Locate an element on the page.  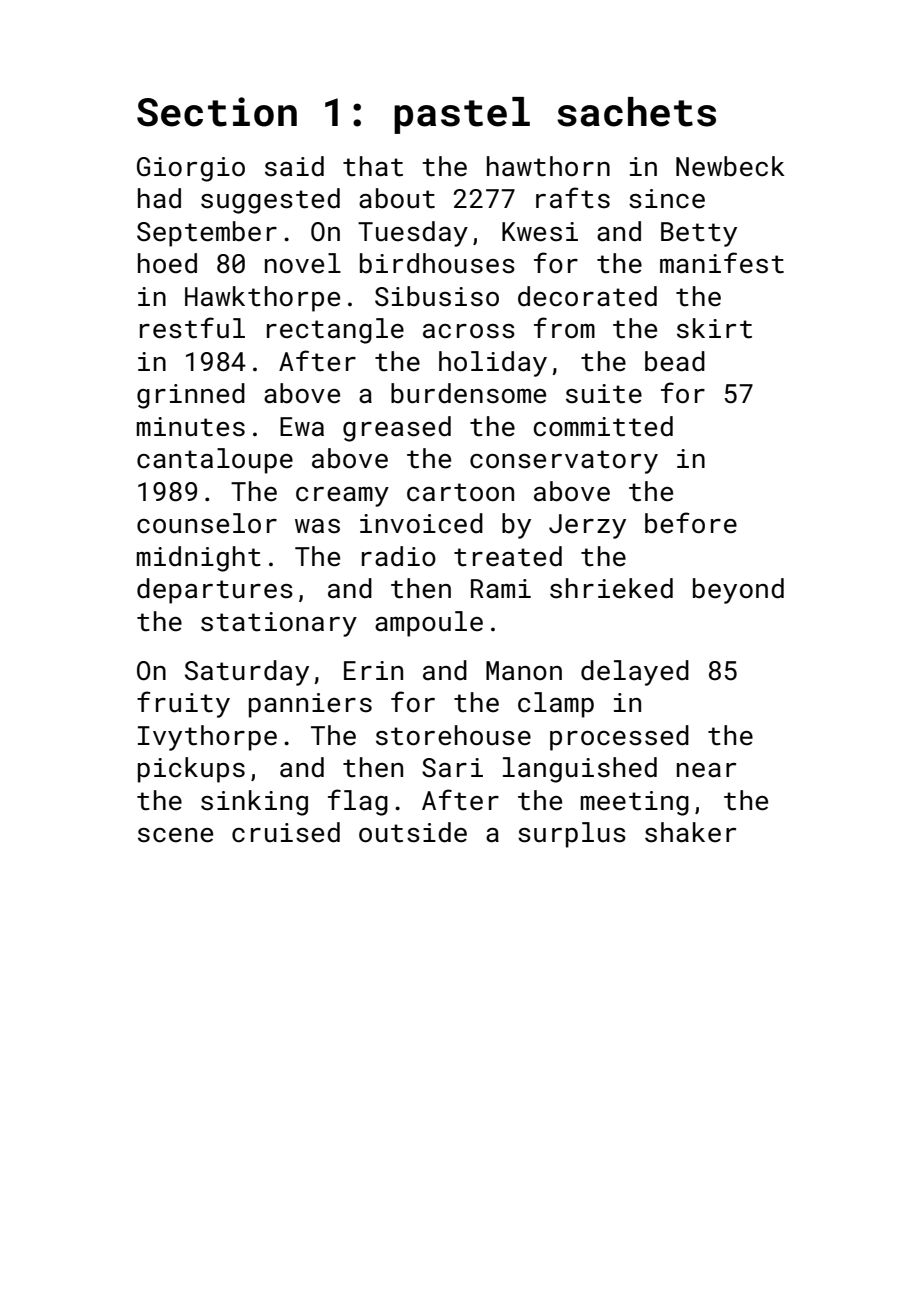
rectangle is located at coordinates (335, 331).
